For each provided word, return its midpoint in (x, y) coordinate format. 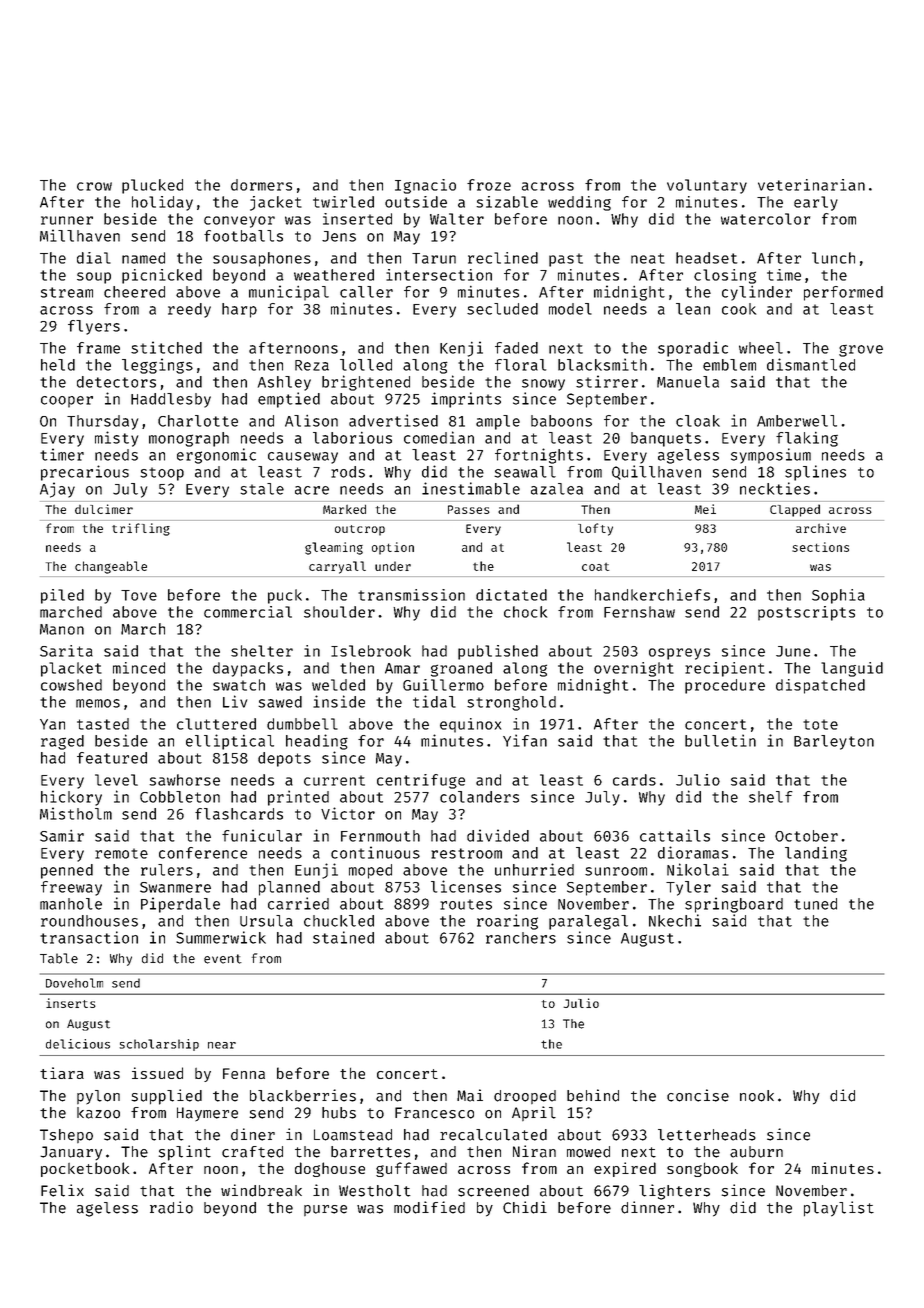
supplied (166, 1097)
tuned (815, 904)
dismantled (811, 364)
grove (861, 351)
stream (67, 292)
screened (493, 1191)
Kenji (461, 349)
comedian (439, 437)
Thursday (102, 422)
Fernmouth (380, 836)
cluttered (216, 724)
